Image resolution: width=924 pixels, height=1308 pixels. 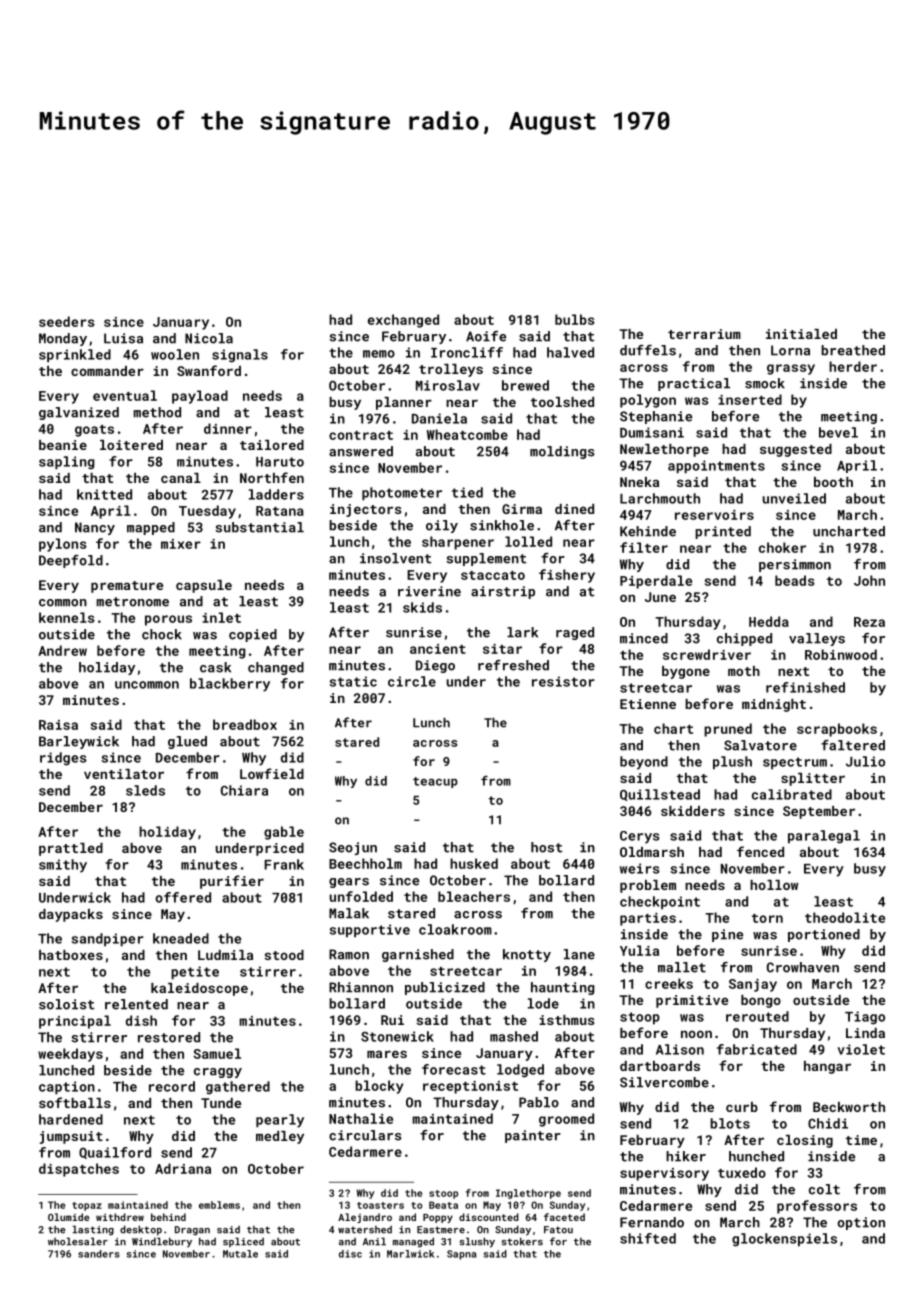 What do you see at coordinates (458, 543) in the image?
I see `sharpener` at bounding box center [458, 543].
